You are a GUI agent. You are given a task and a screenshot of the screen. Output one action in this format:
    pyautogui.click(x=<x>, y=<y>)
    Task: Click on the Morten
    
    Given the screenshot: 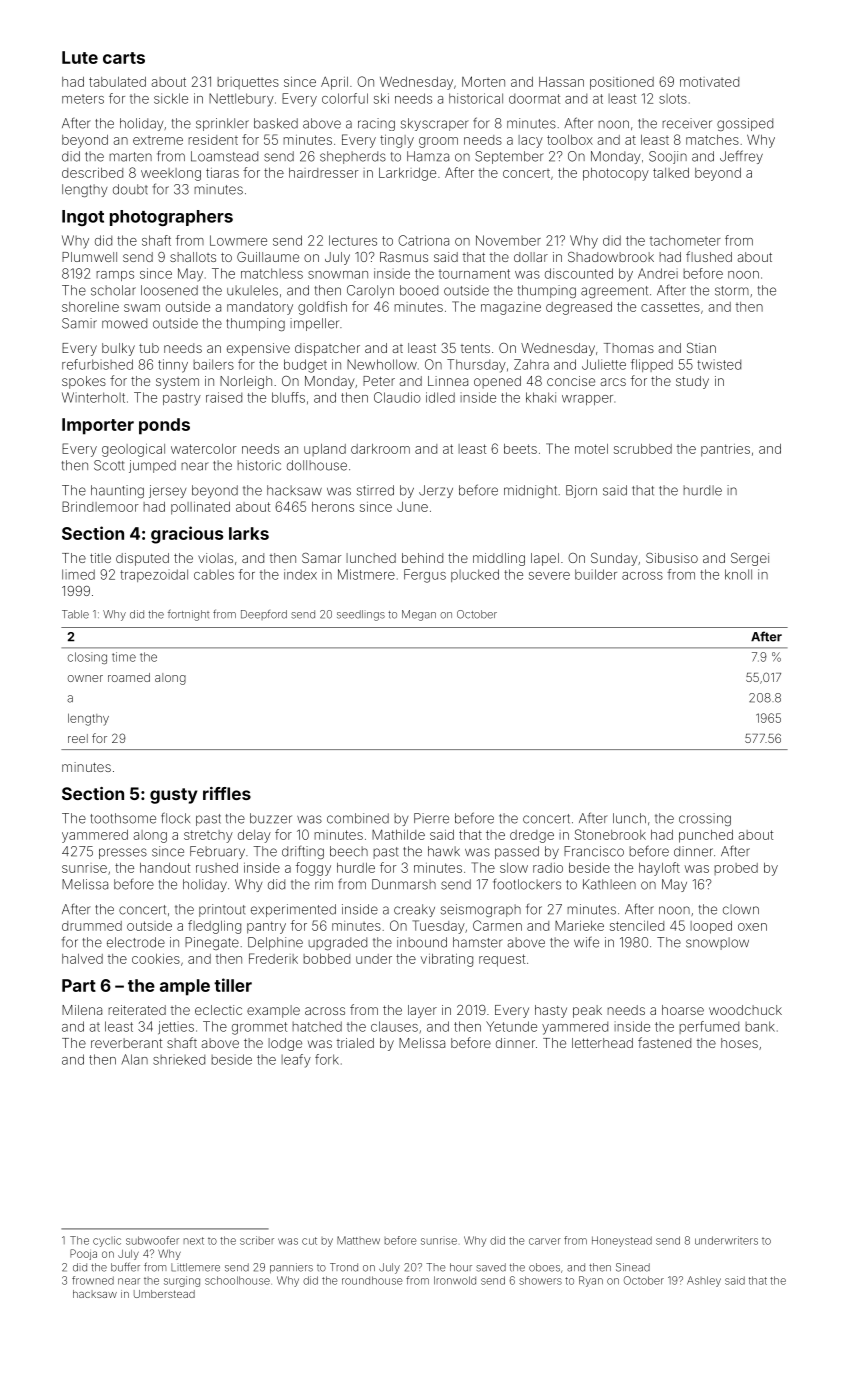 What is the action you would take?
    pyautogui.click(x=483, y=81)
